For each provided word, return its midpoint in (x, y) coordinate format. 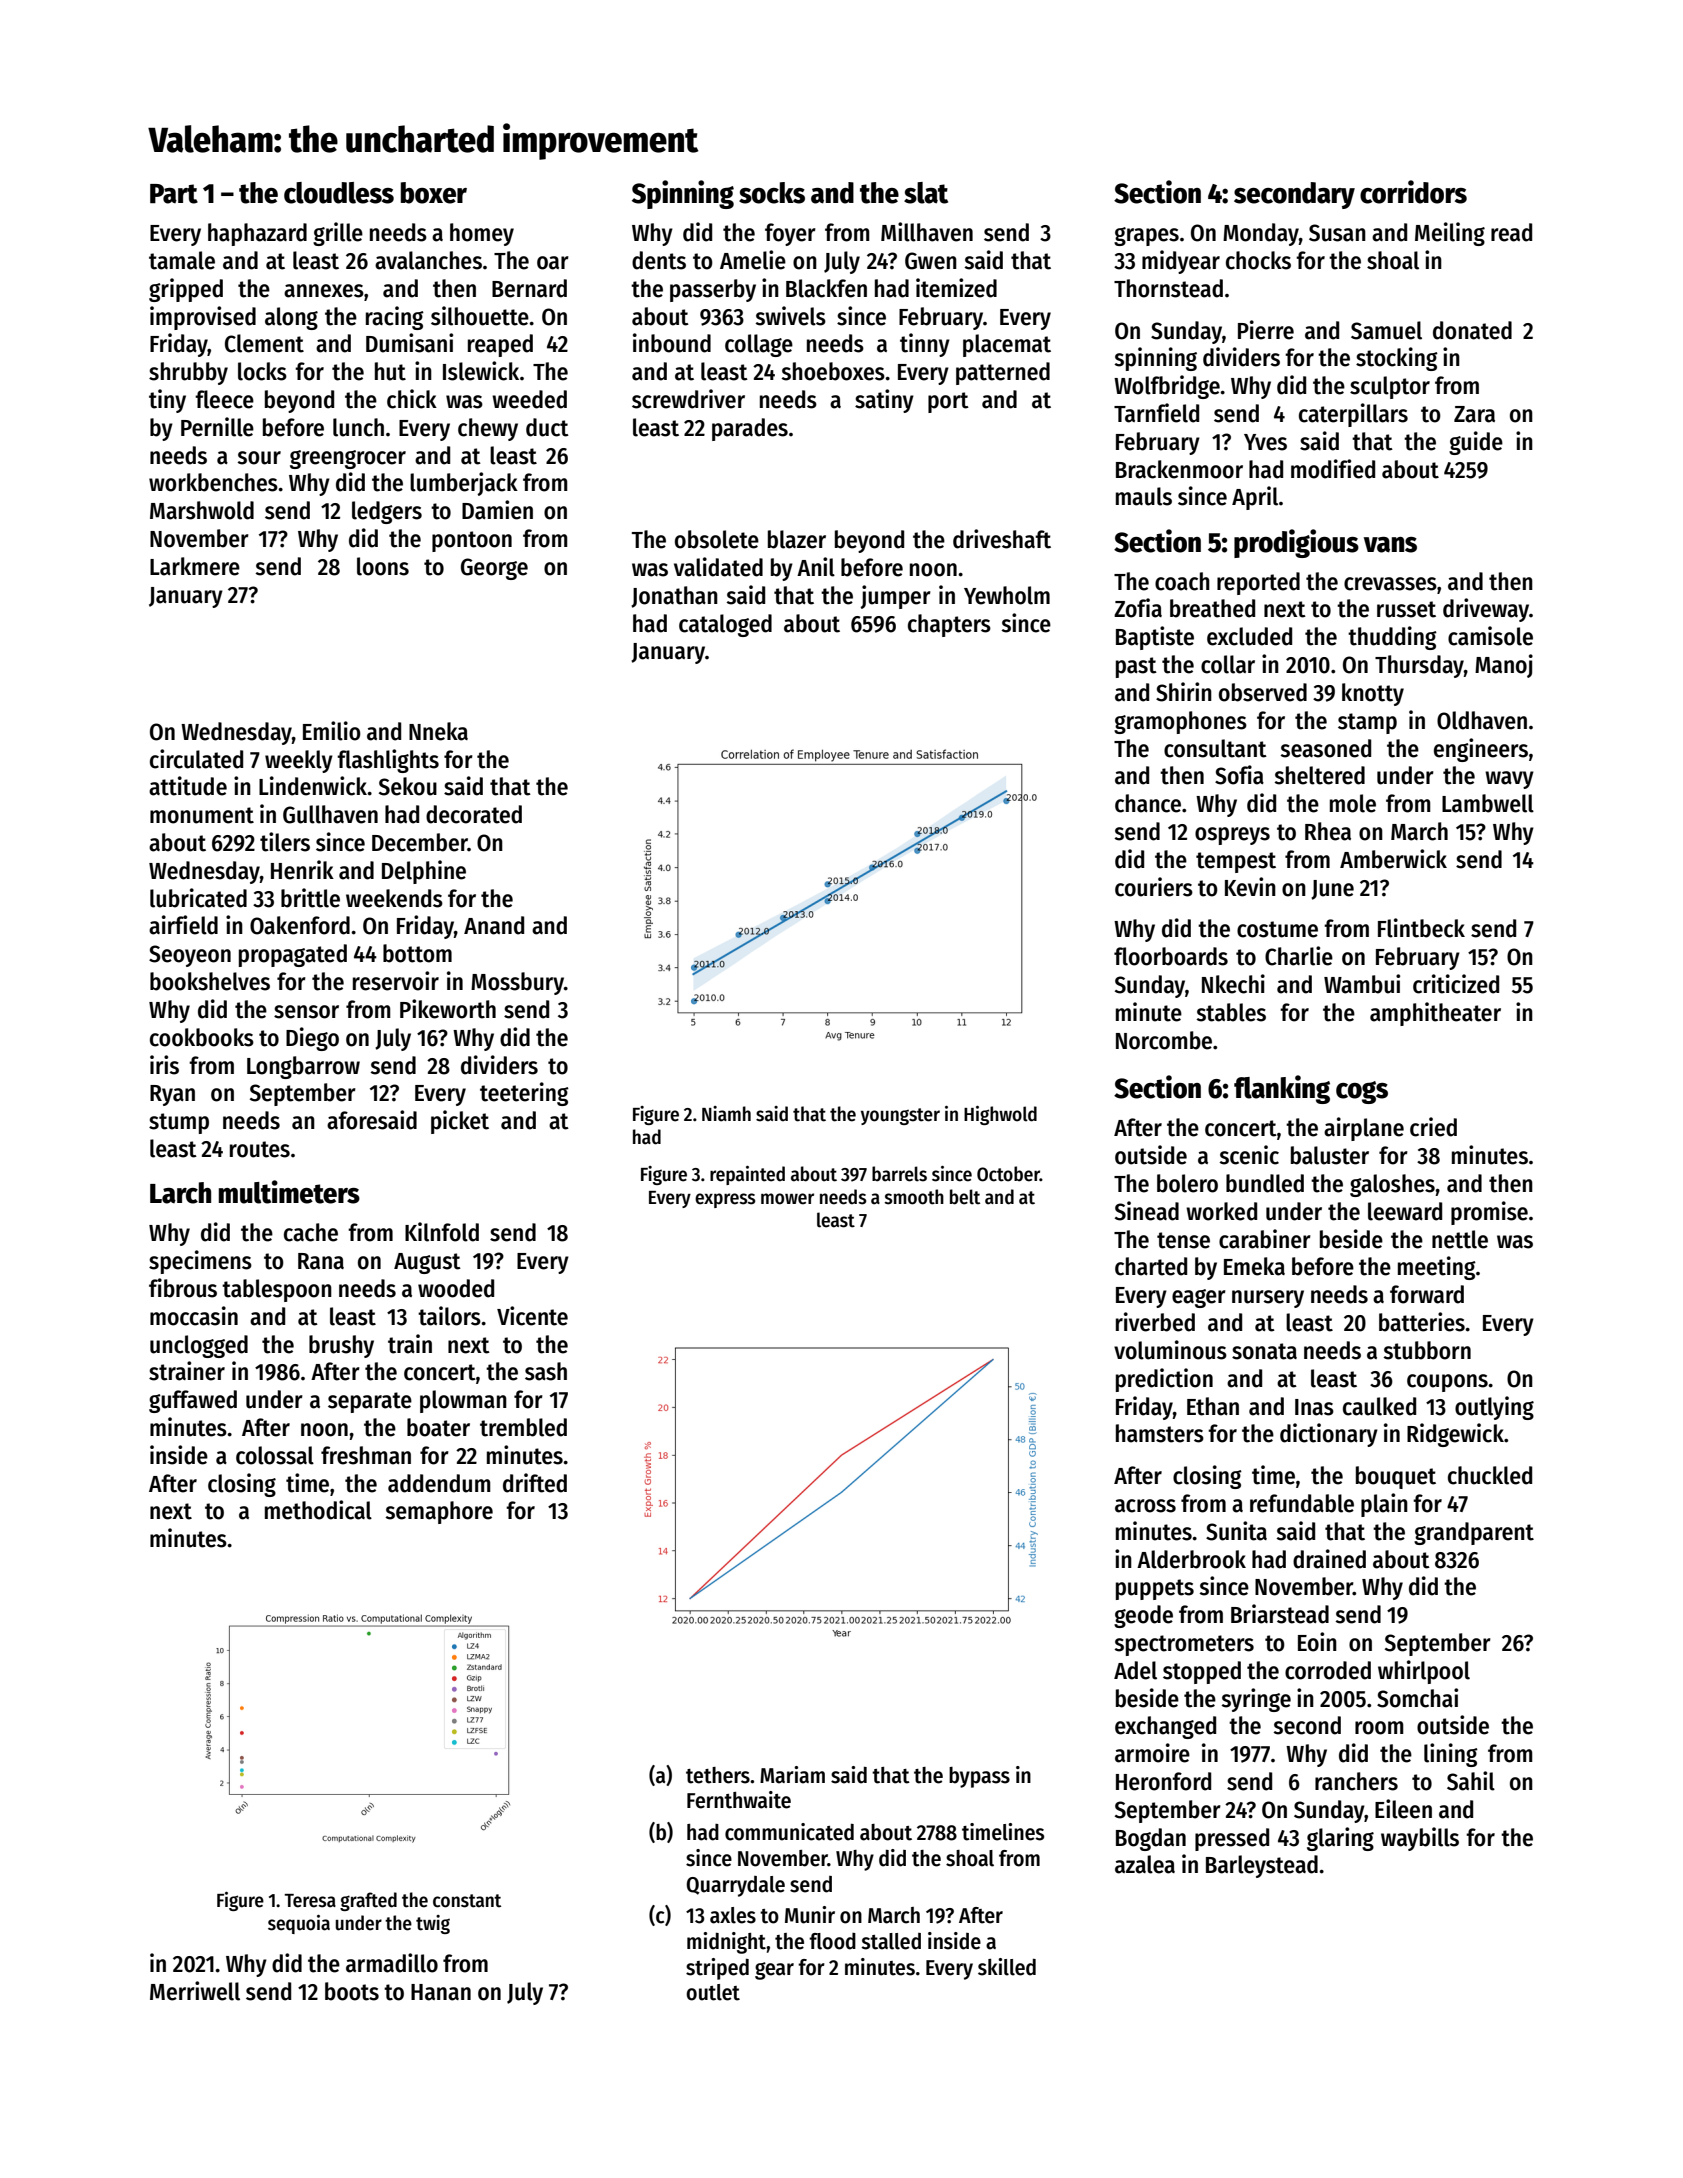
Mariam (792, 1775)
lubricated (198, 898)
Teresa (310, 1901)
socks (772, 193)
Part (174, 194)
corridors (1413, 192)
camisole (1490, 636)
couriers (1154, 887)
